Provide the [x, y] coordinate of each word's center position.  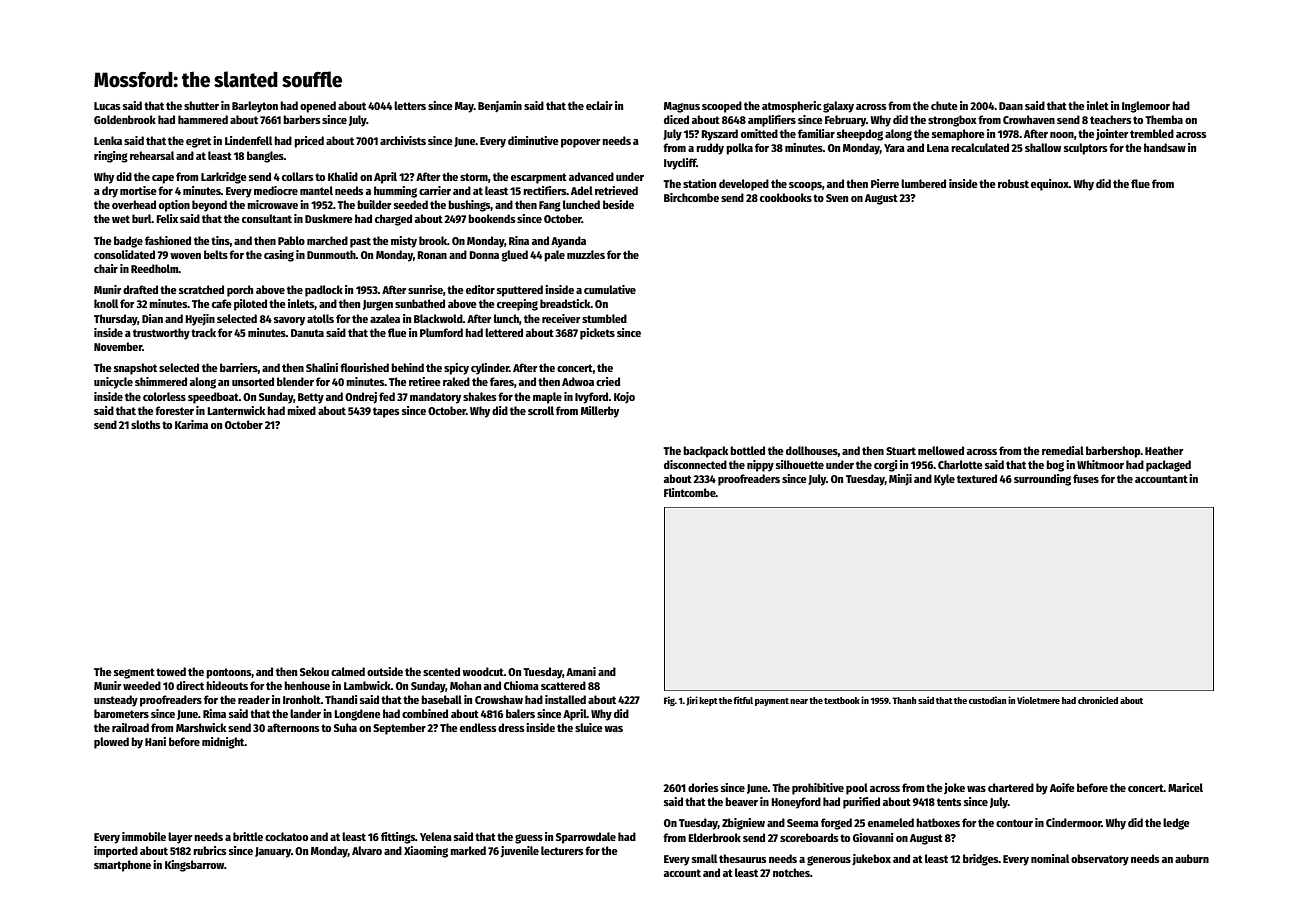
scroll [541, 410]
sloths [145, 424]
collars [297, 176]
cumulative [610, 289]
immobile [144, 836]
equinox [1050, 185]
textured [977, 478]
